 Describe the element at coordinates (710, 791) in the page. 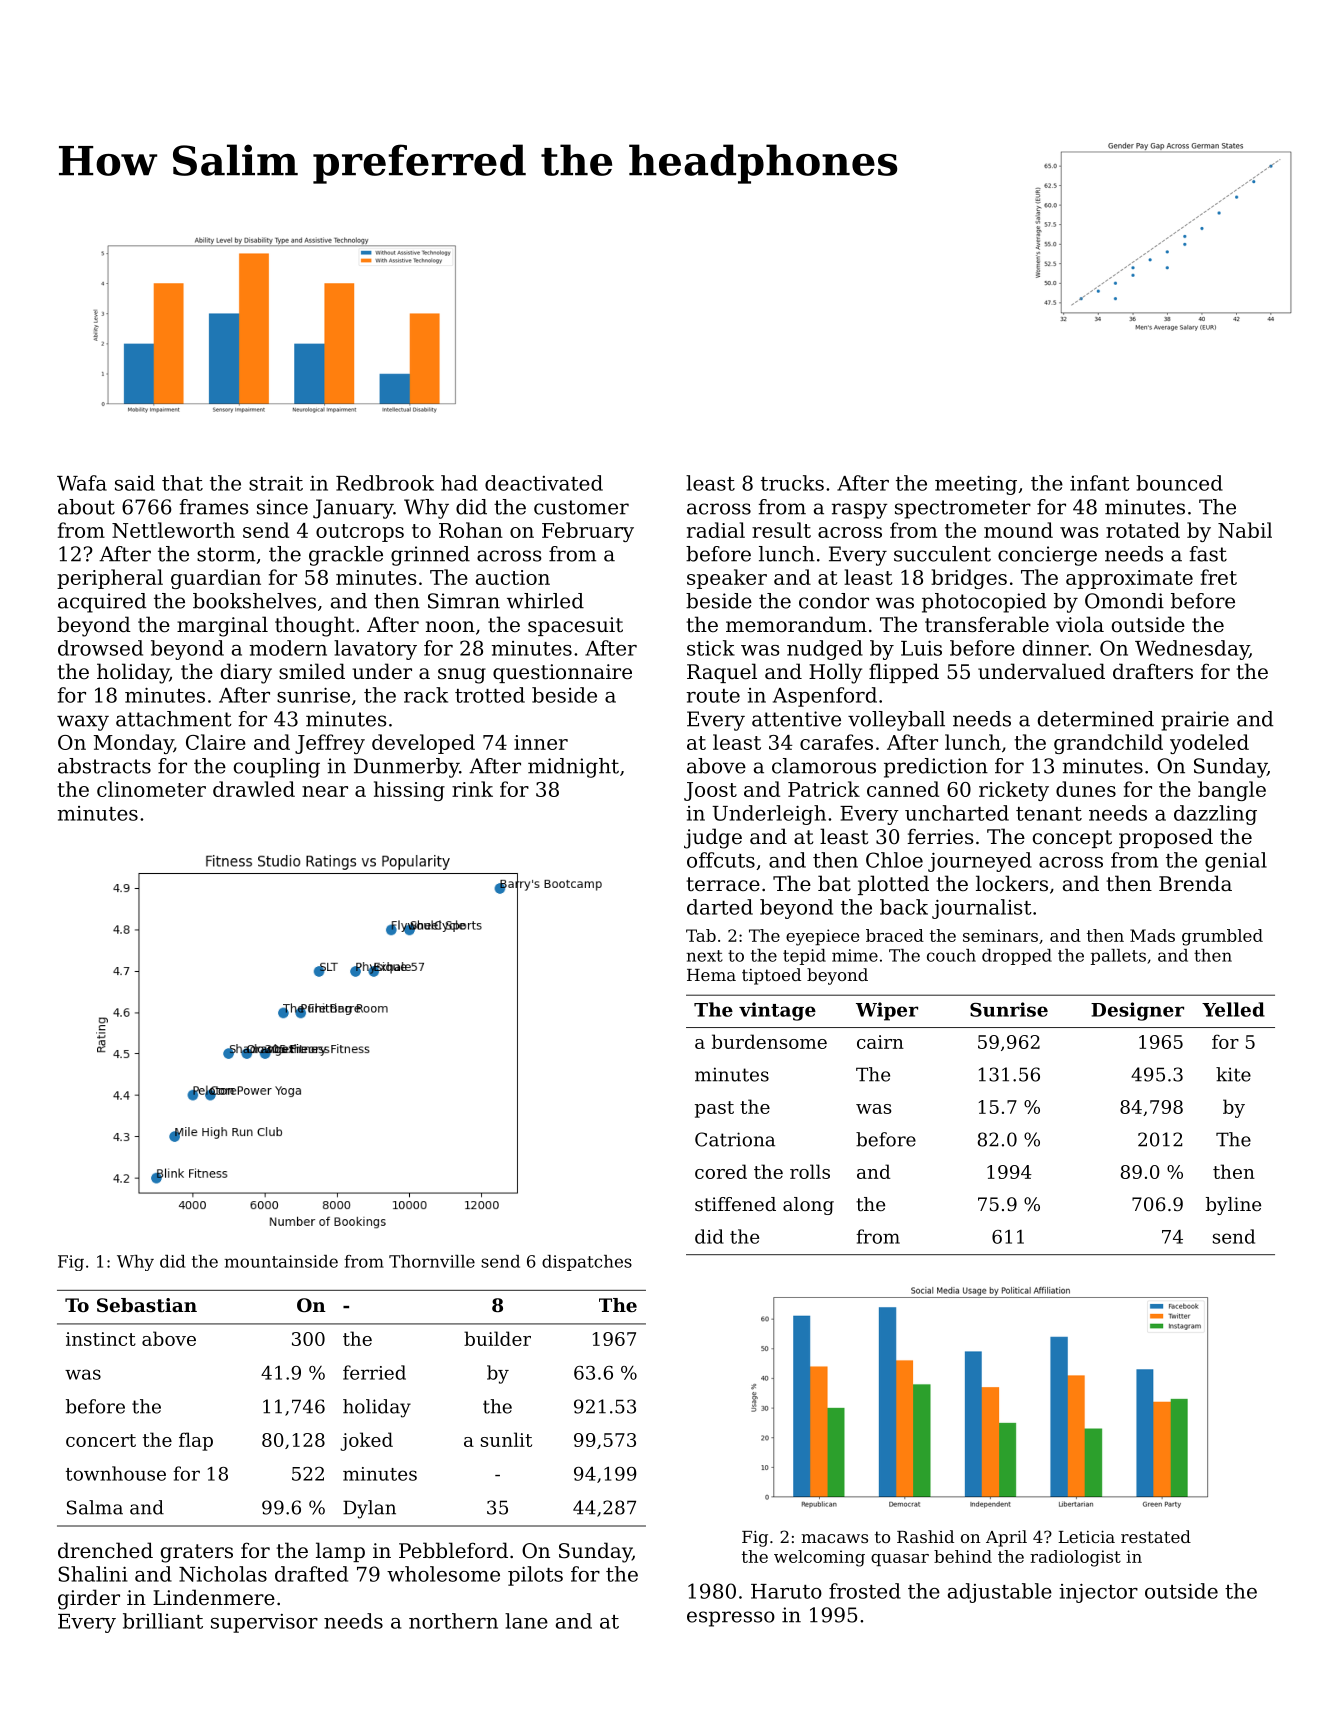

I see `Joost` at that location.
